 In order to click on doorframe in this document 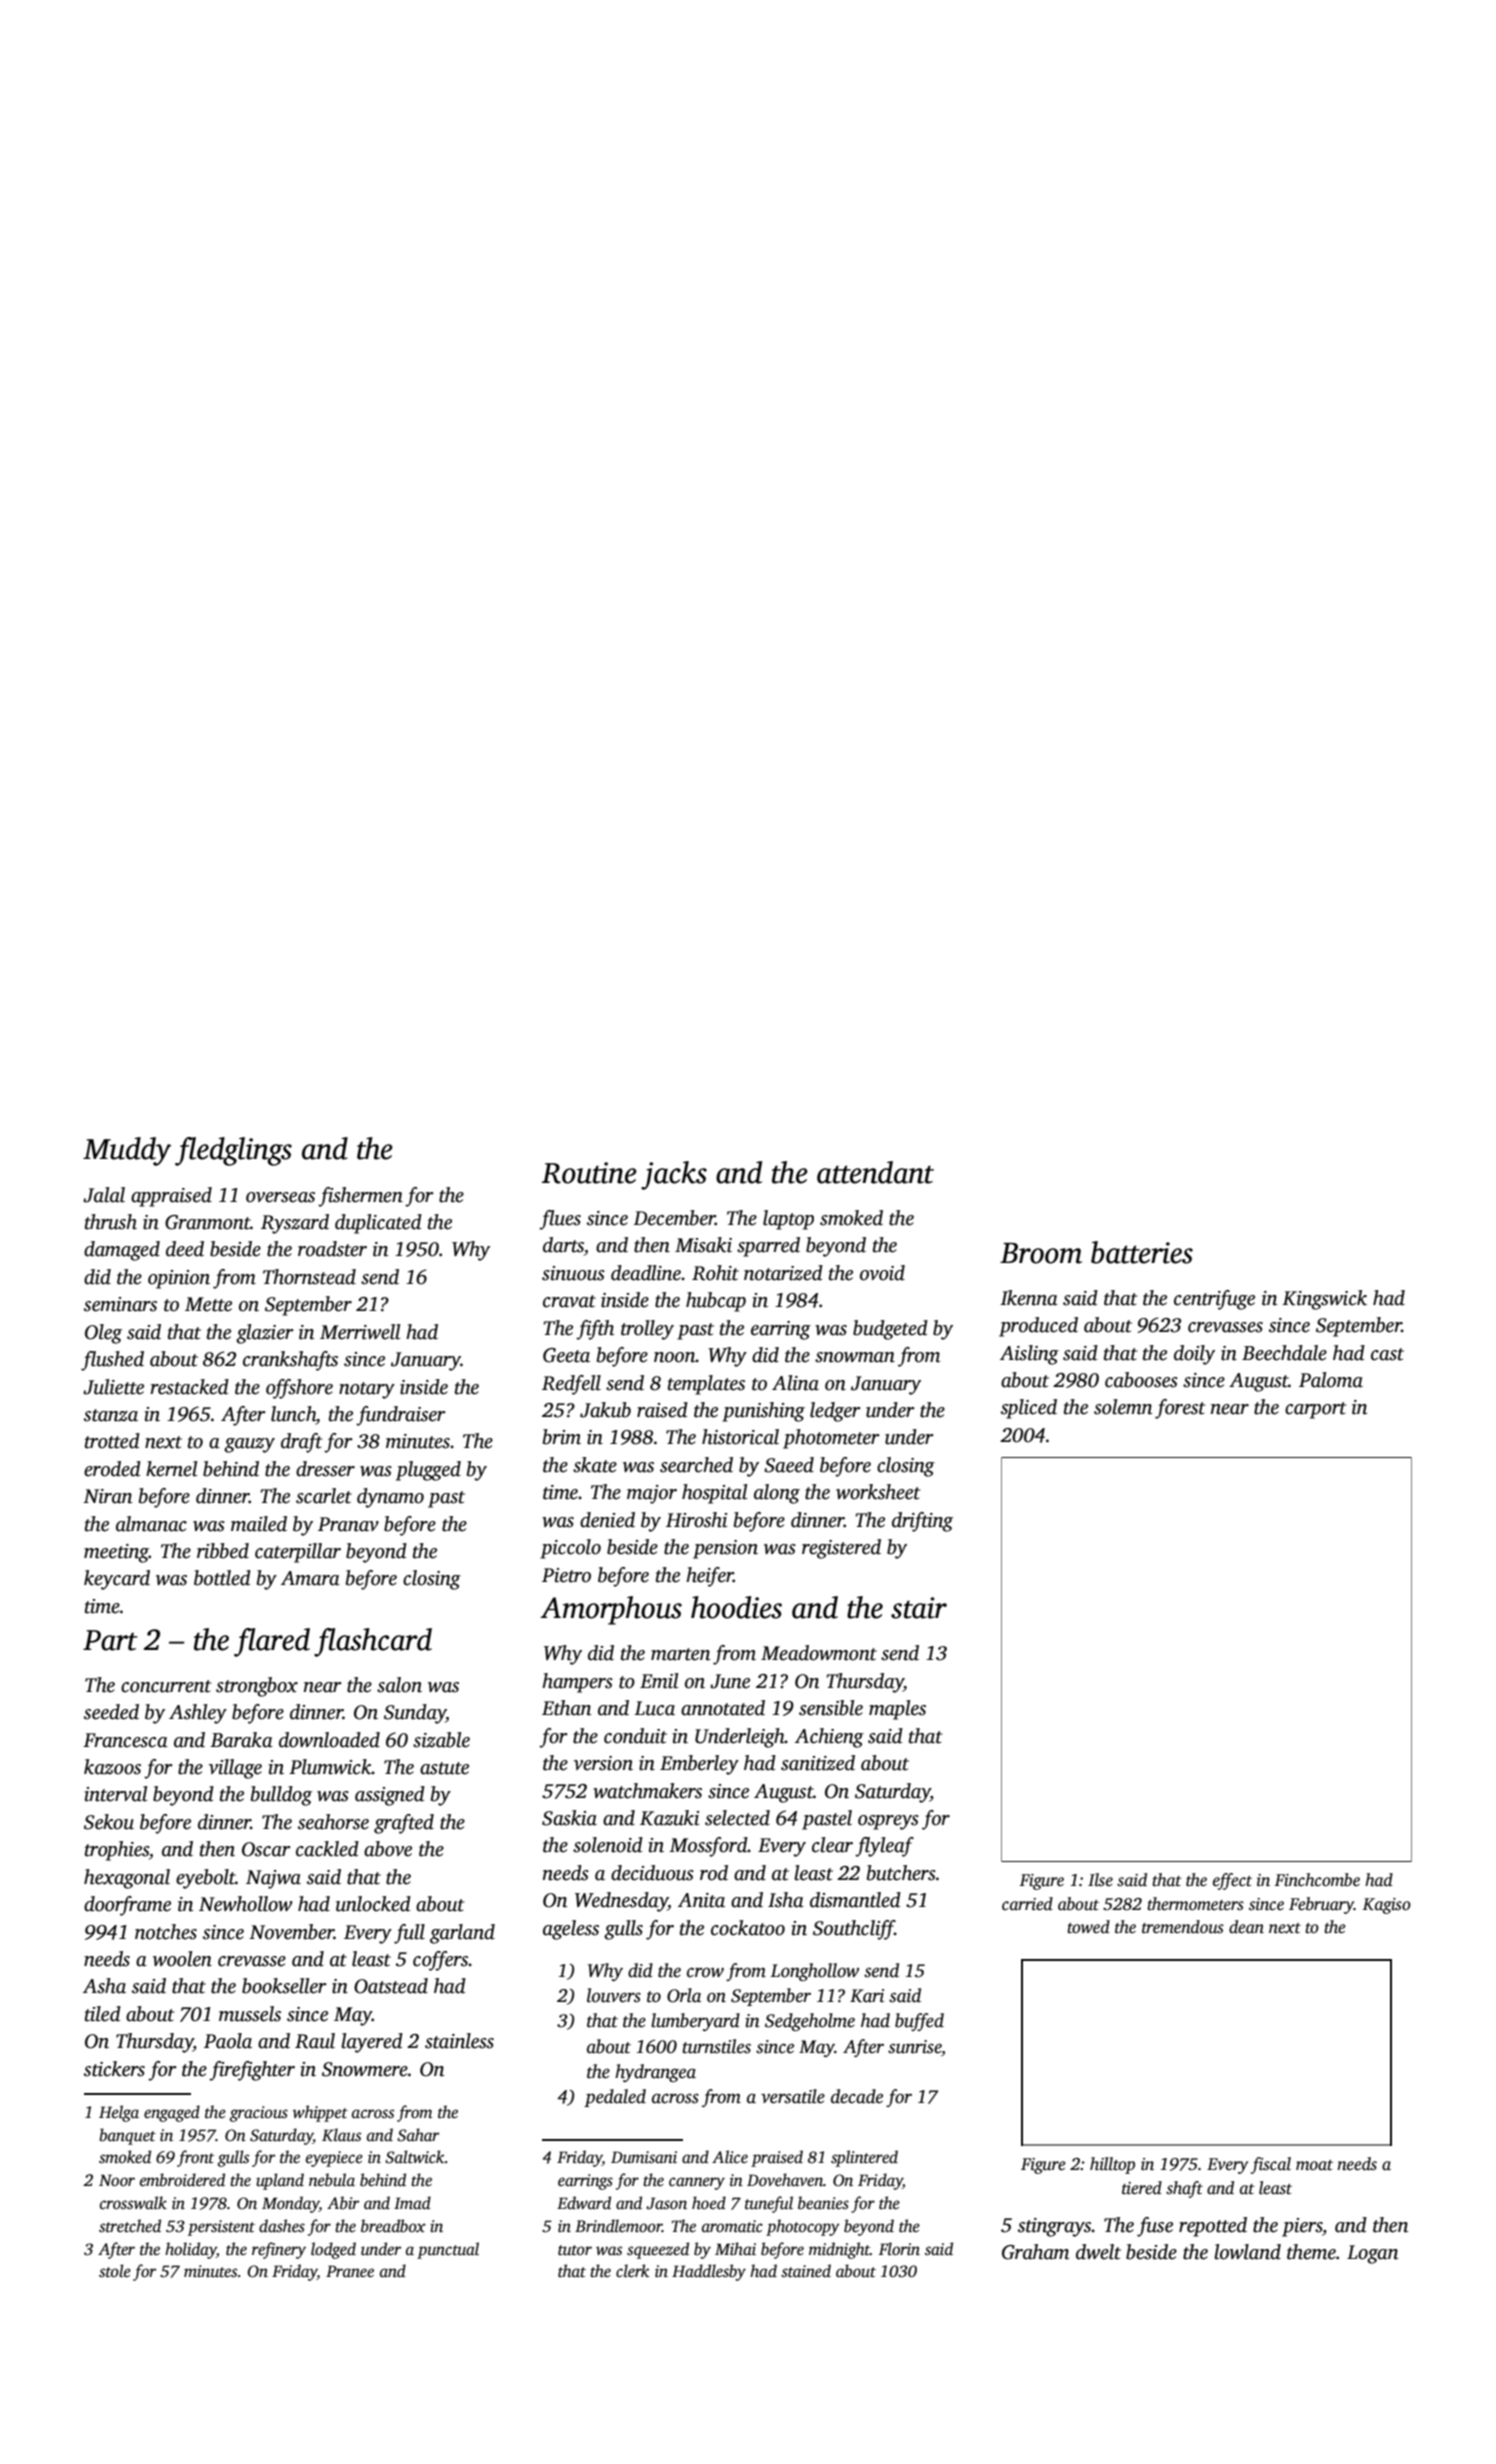, I will do `click(127, 1906)`.
